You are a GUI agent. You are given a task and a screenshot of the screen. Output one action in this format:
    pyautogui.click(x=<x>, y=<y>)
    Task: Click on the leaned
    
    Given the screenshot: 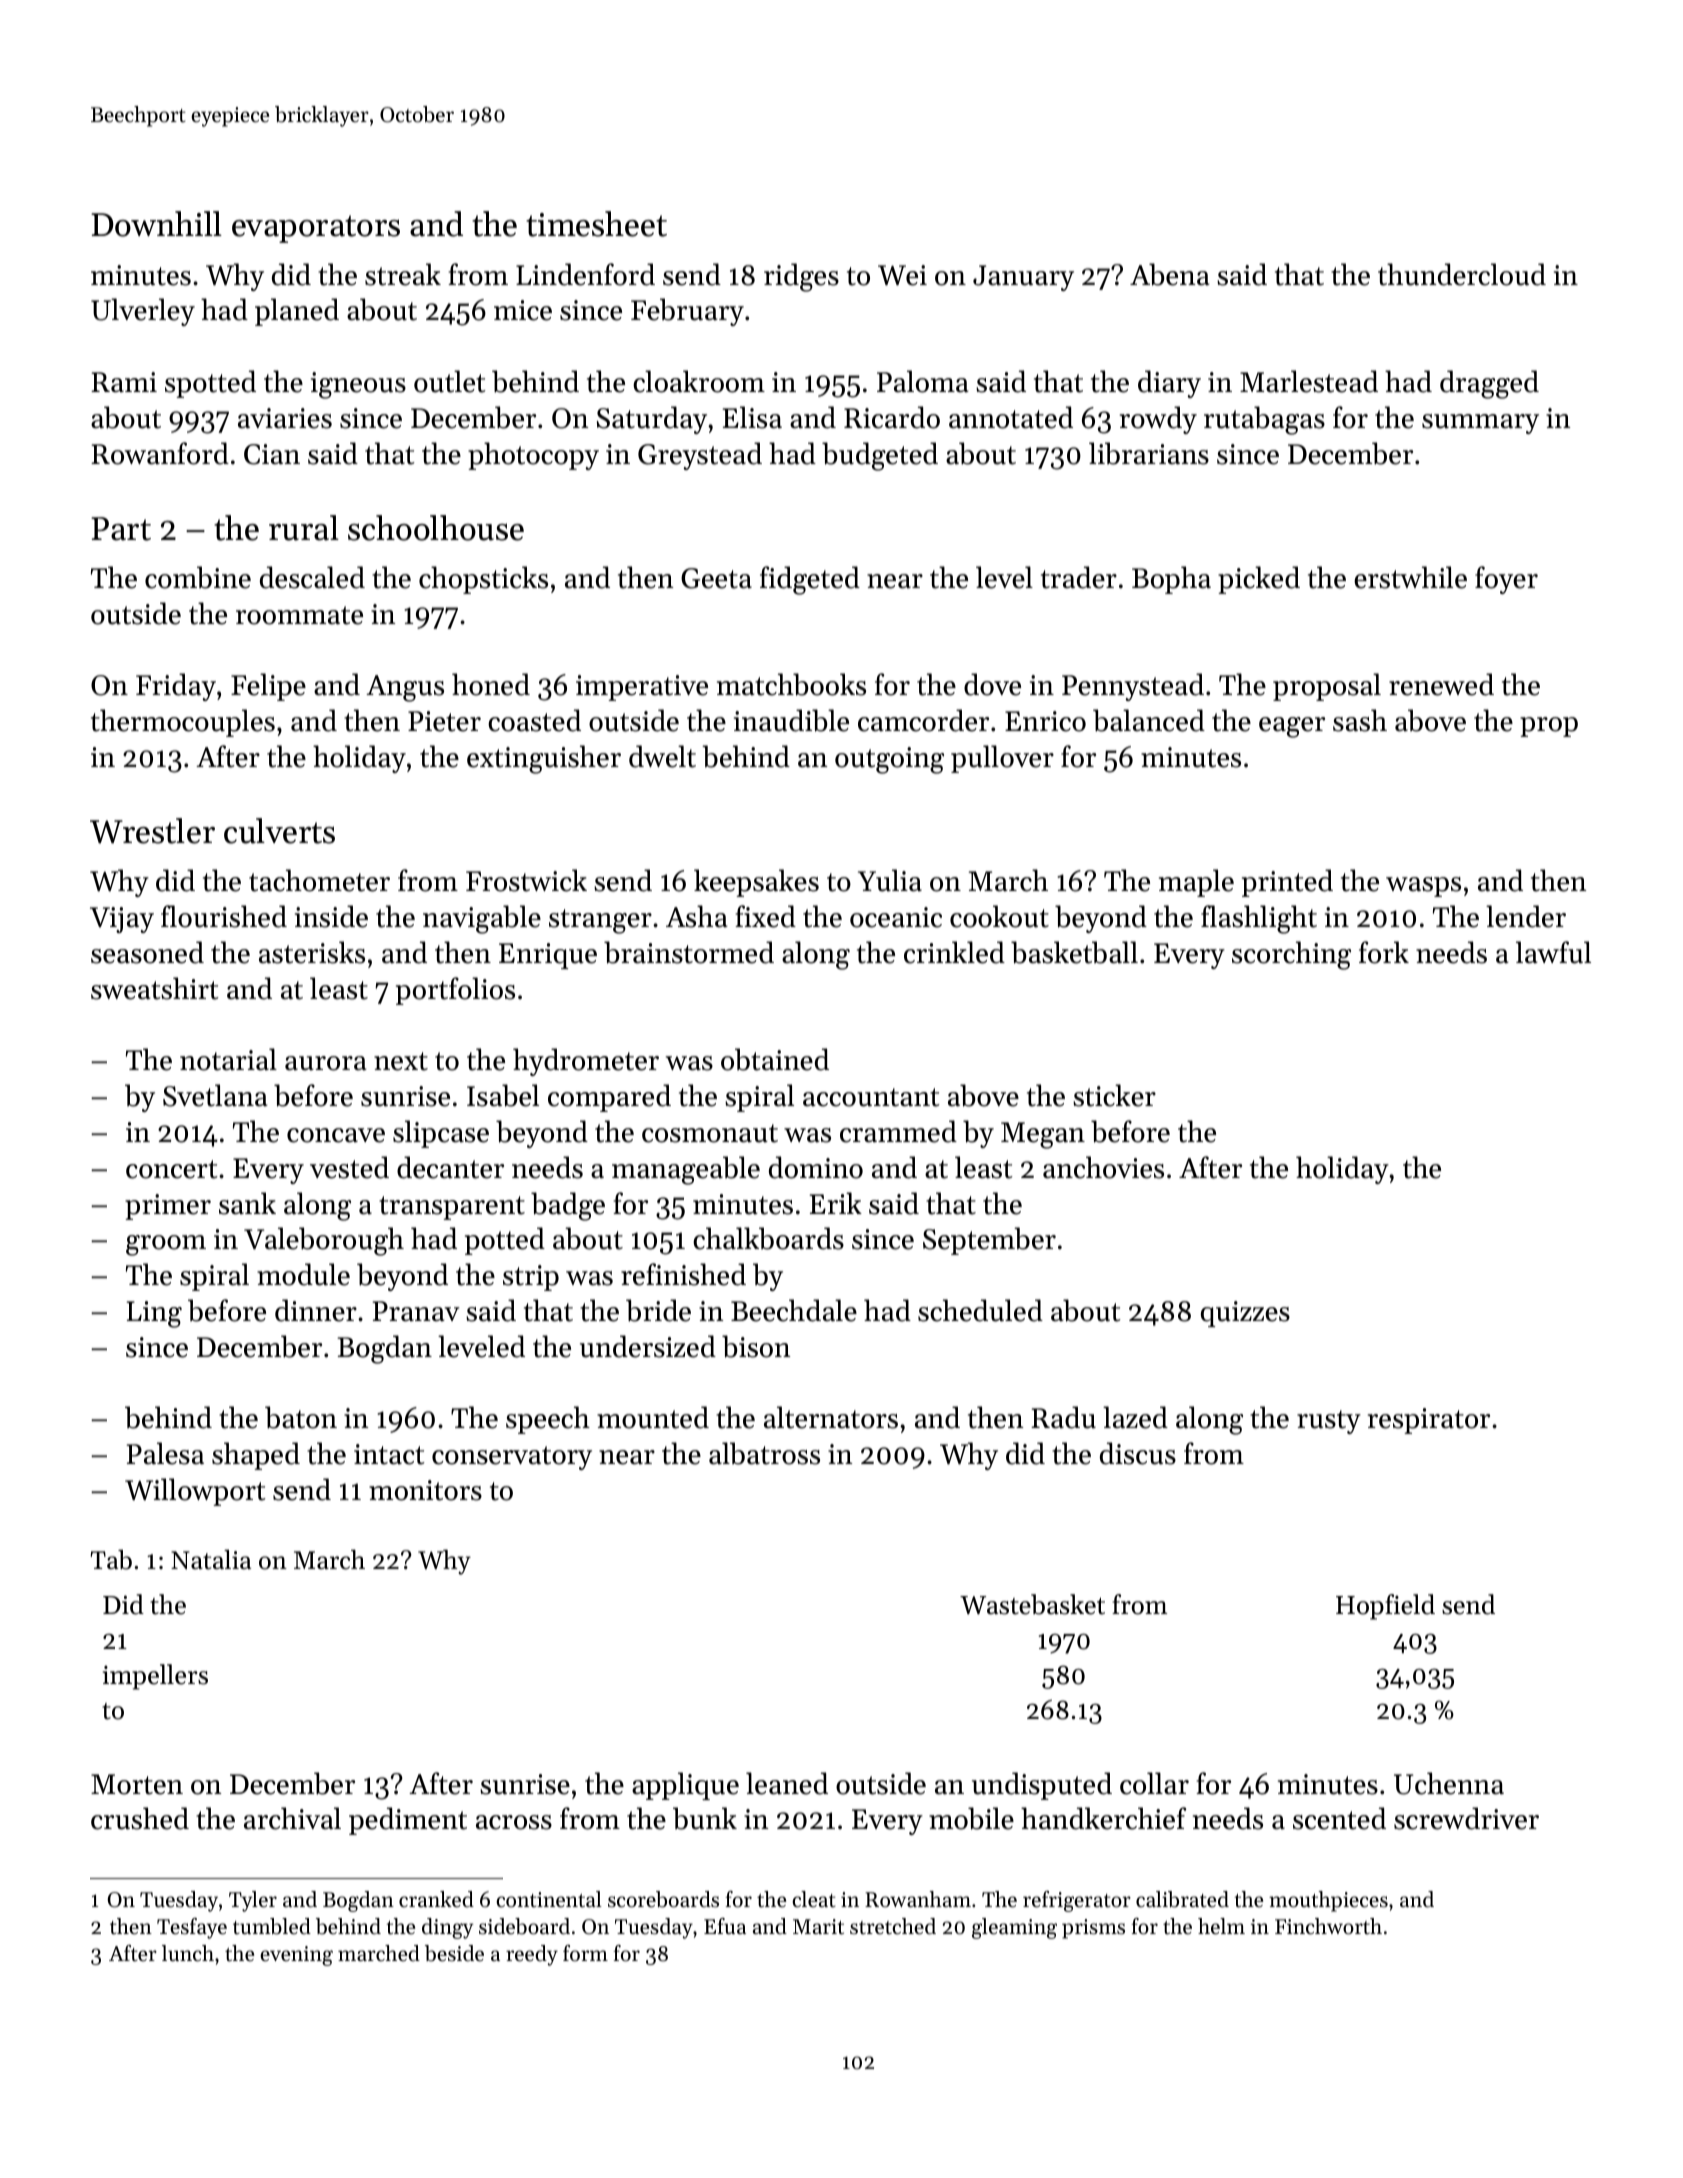 What is the action you would take?
    pyautogui.click(x=787, y=1783)
